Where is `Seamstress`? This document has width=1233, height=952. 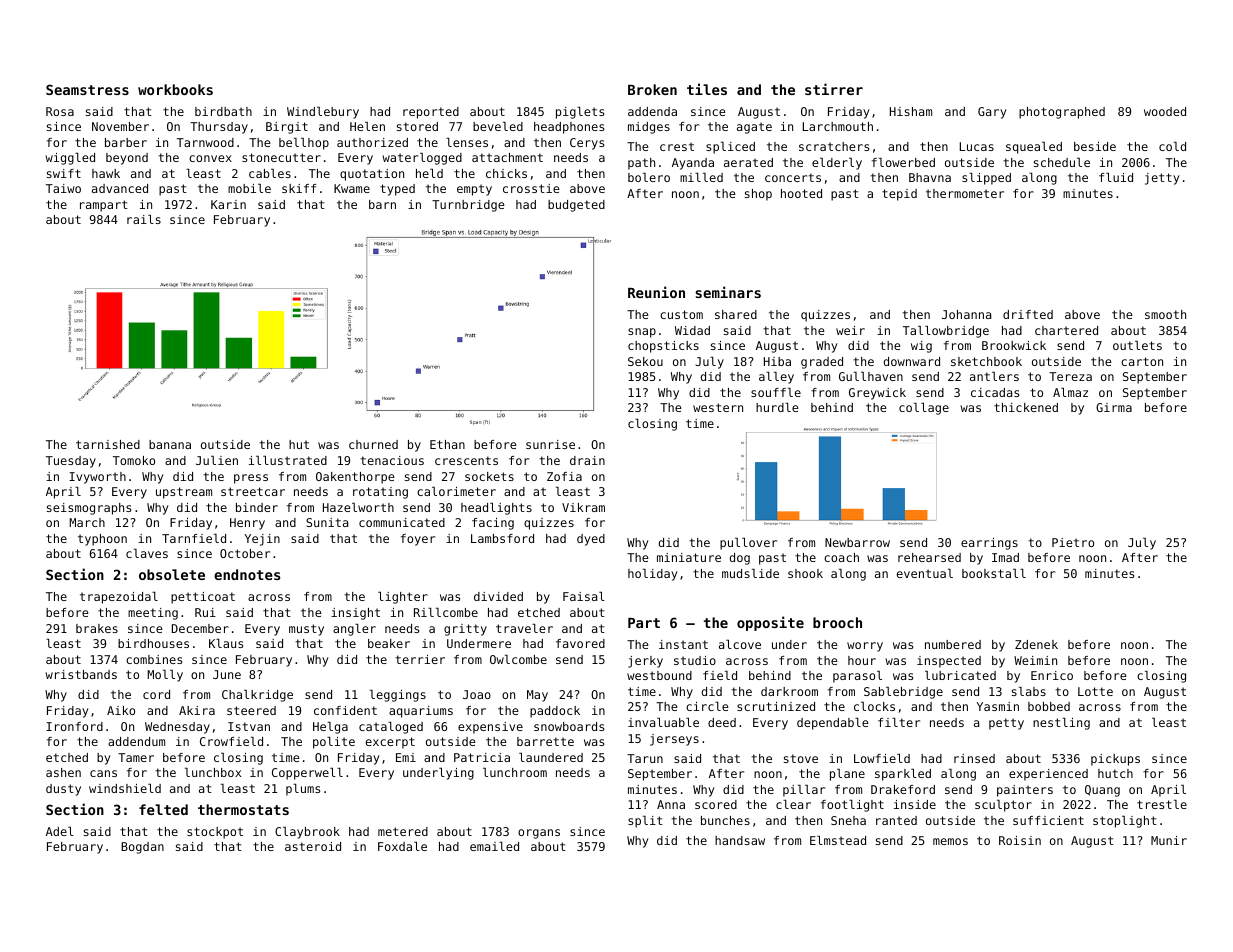 Seamstress is located at coordinates (87, 89).
